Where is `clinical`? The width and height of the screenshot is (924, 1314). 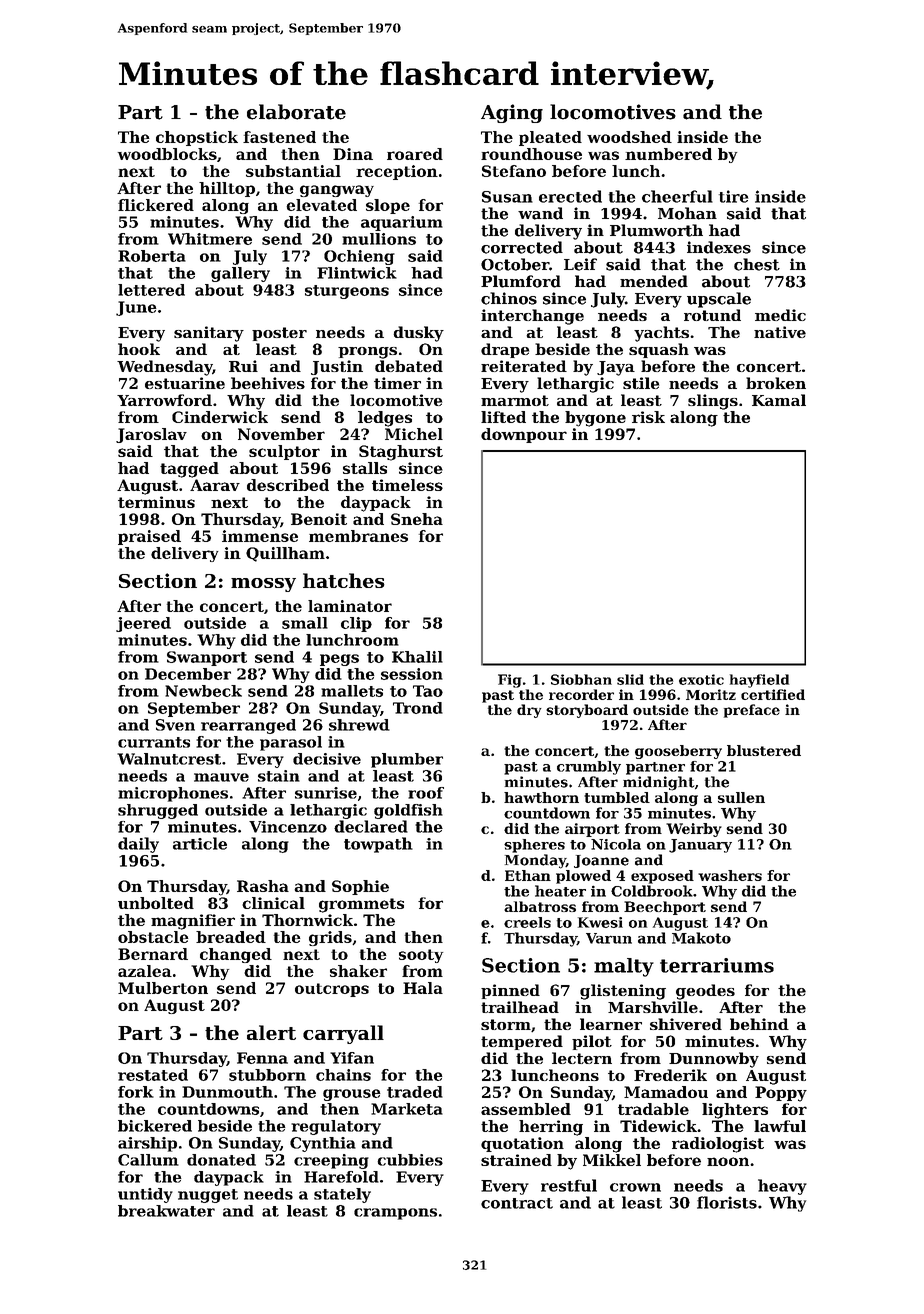 clinical is located at coordinates (273, 903).
